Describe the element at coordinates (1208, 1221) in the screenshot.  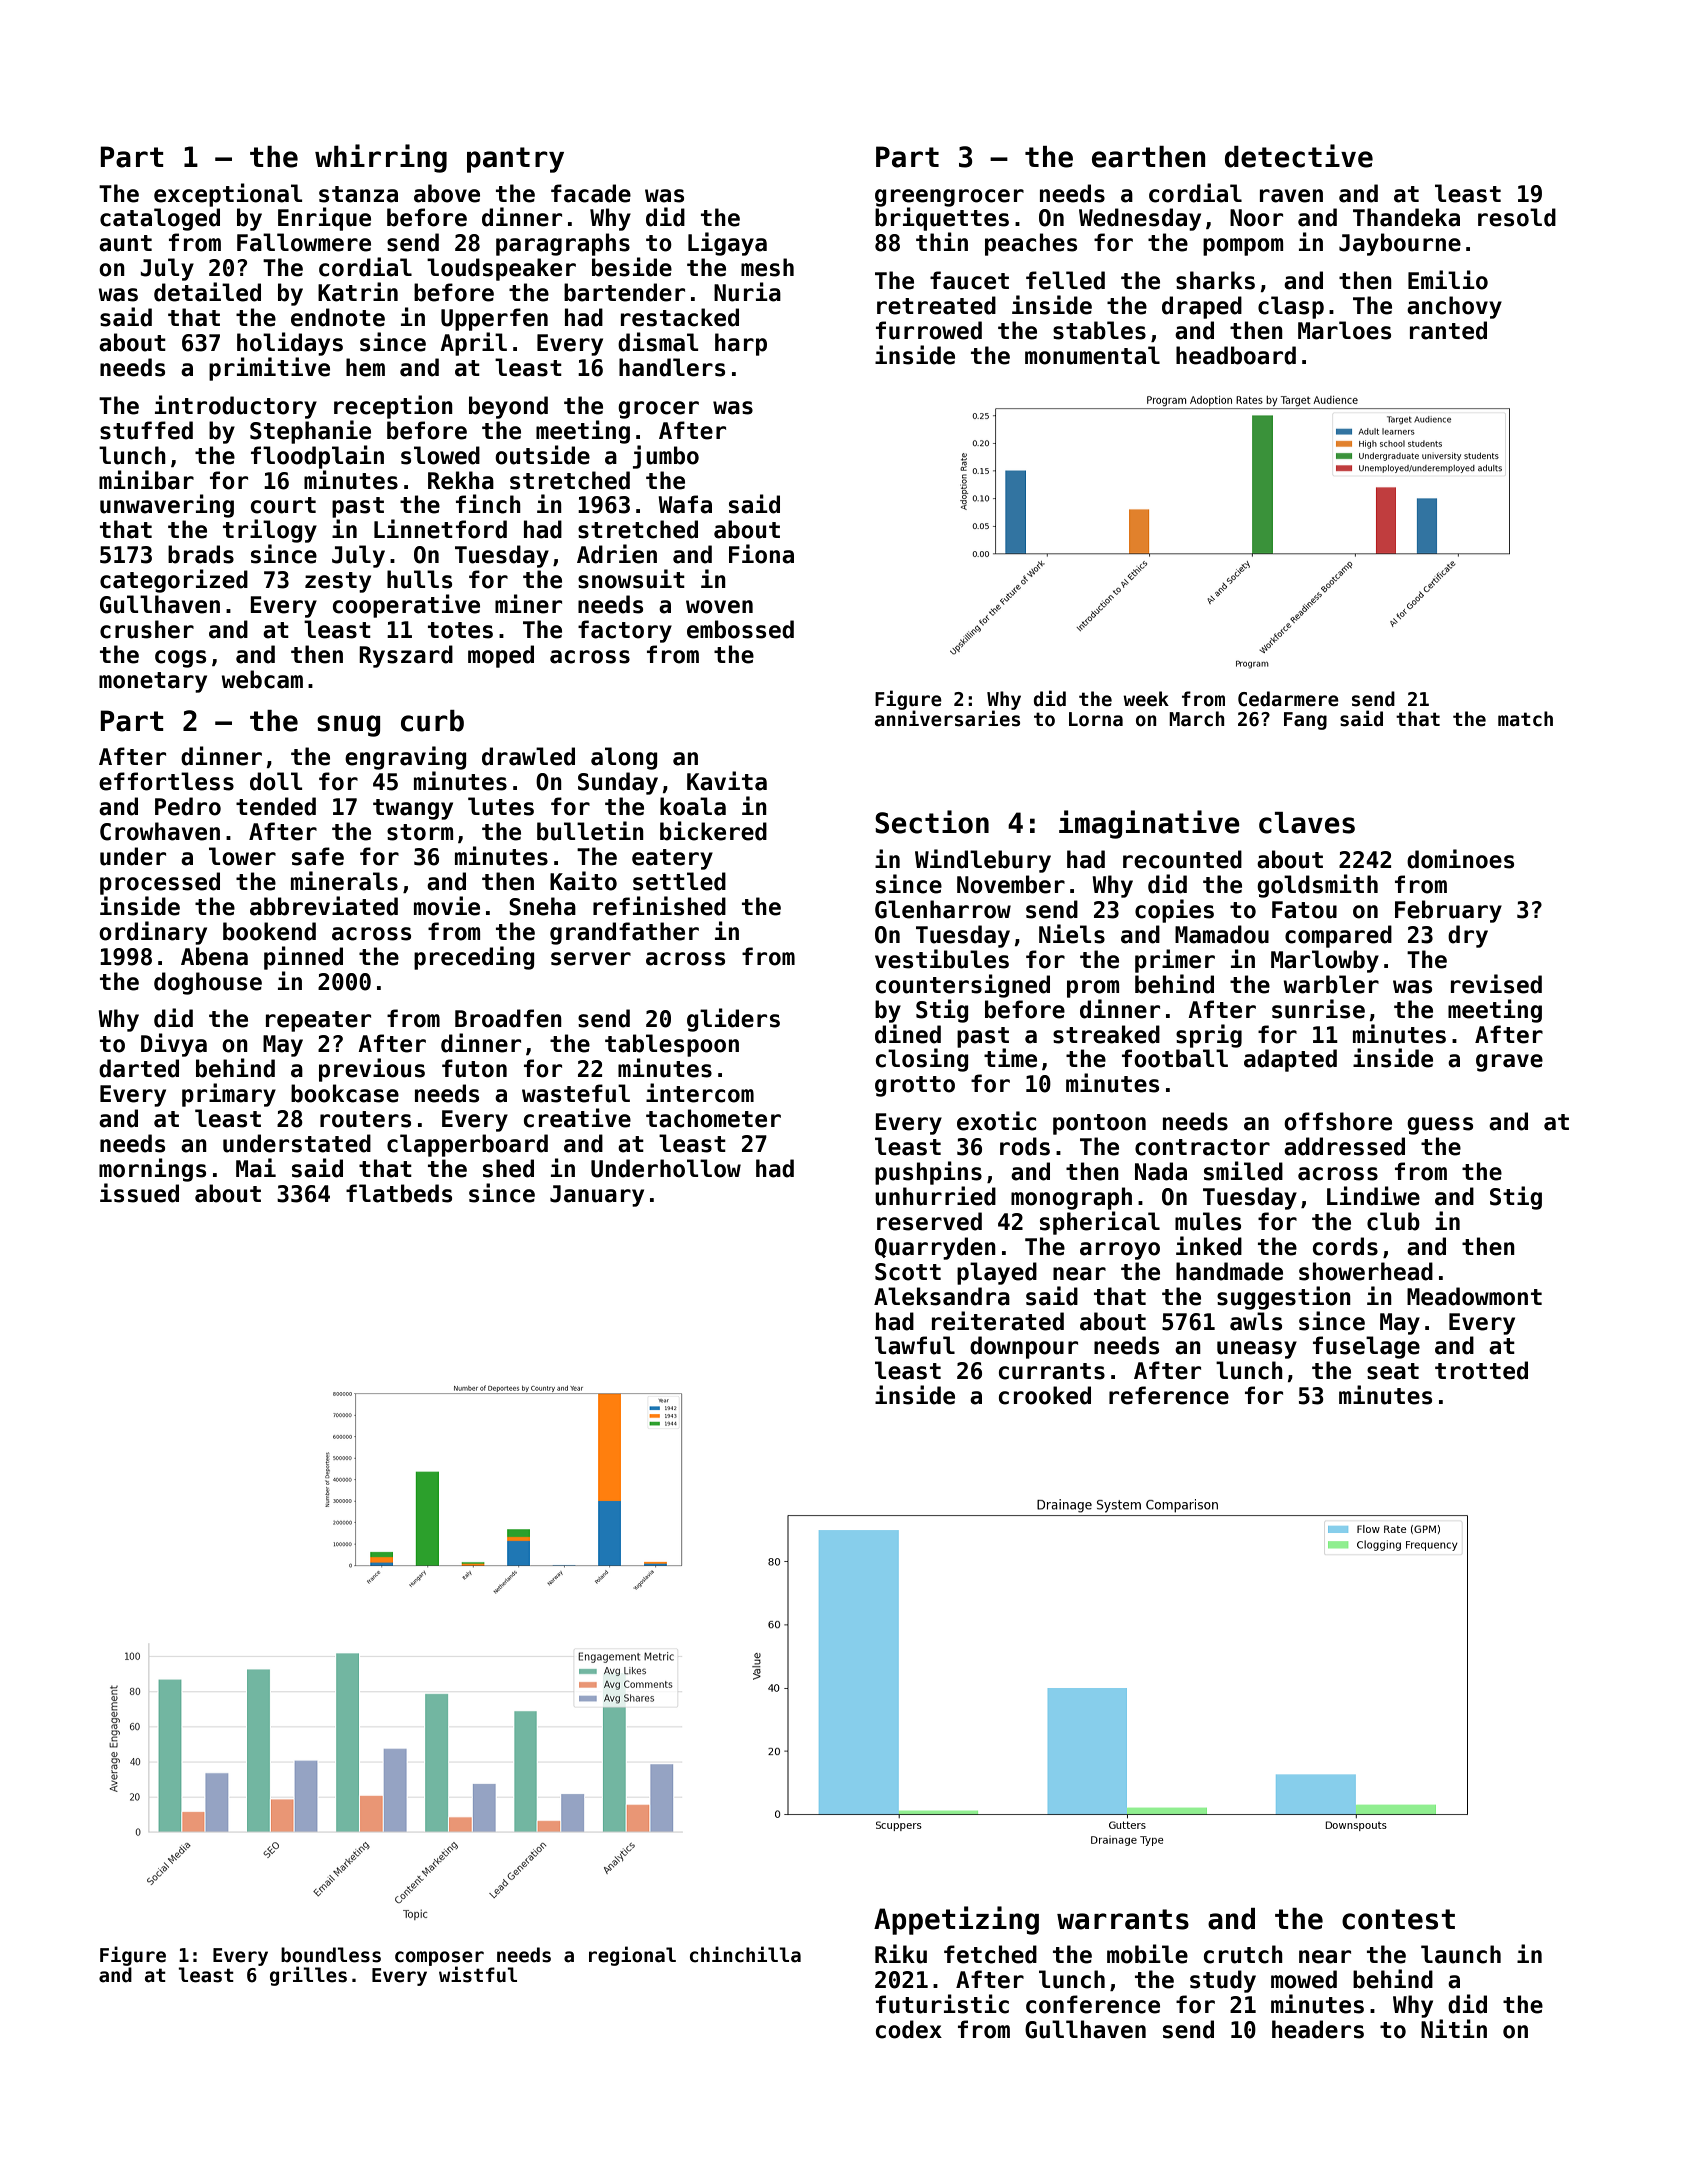
I see `mules` at that location.
